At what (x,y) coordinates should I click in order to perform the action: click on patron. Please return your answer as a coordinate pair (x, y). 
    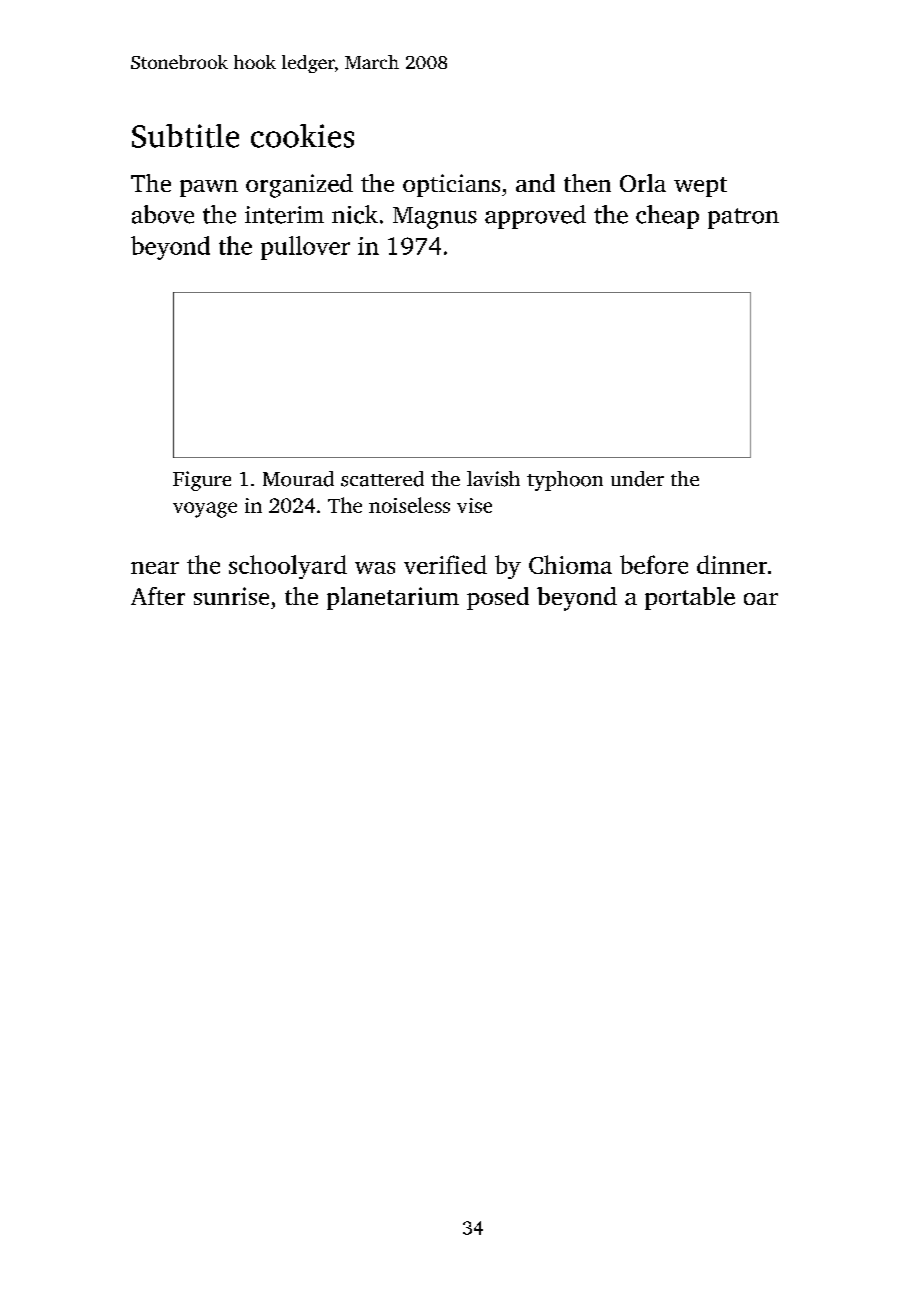
    Looking at the image, I should click on (743, 218).
